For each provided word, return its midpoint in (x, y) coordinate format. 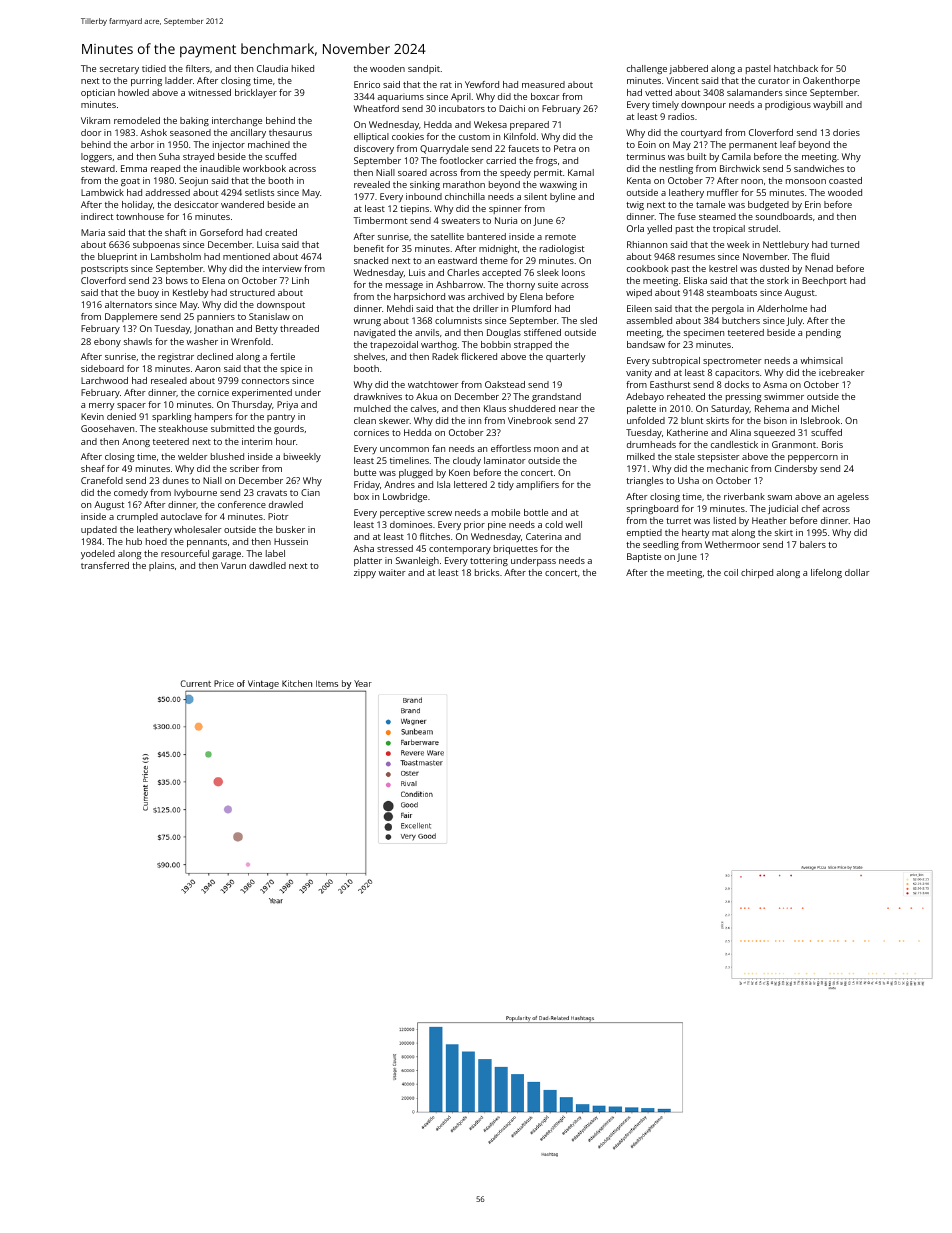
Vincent (682, 80)
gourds (289, 429)
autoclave (181, 516)
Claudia (272, 68)
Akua (426, 396)
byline (562, 197)
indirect (97, 216)
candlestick (734, 444)
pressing (744, 397)
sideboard (102, 368)
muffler (722, 192)
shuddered (532, 408)
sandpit (424, 69)
